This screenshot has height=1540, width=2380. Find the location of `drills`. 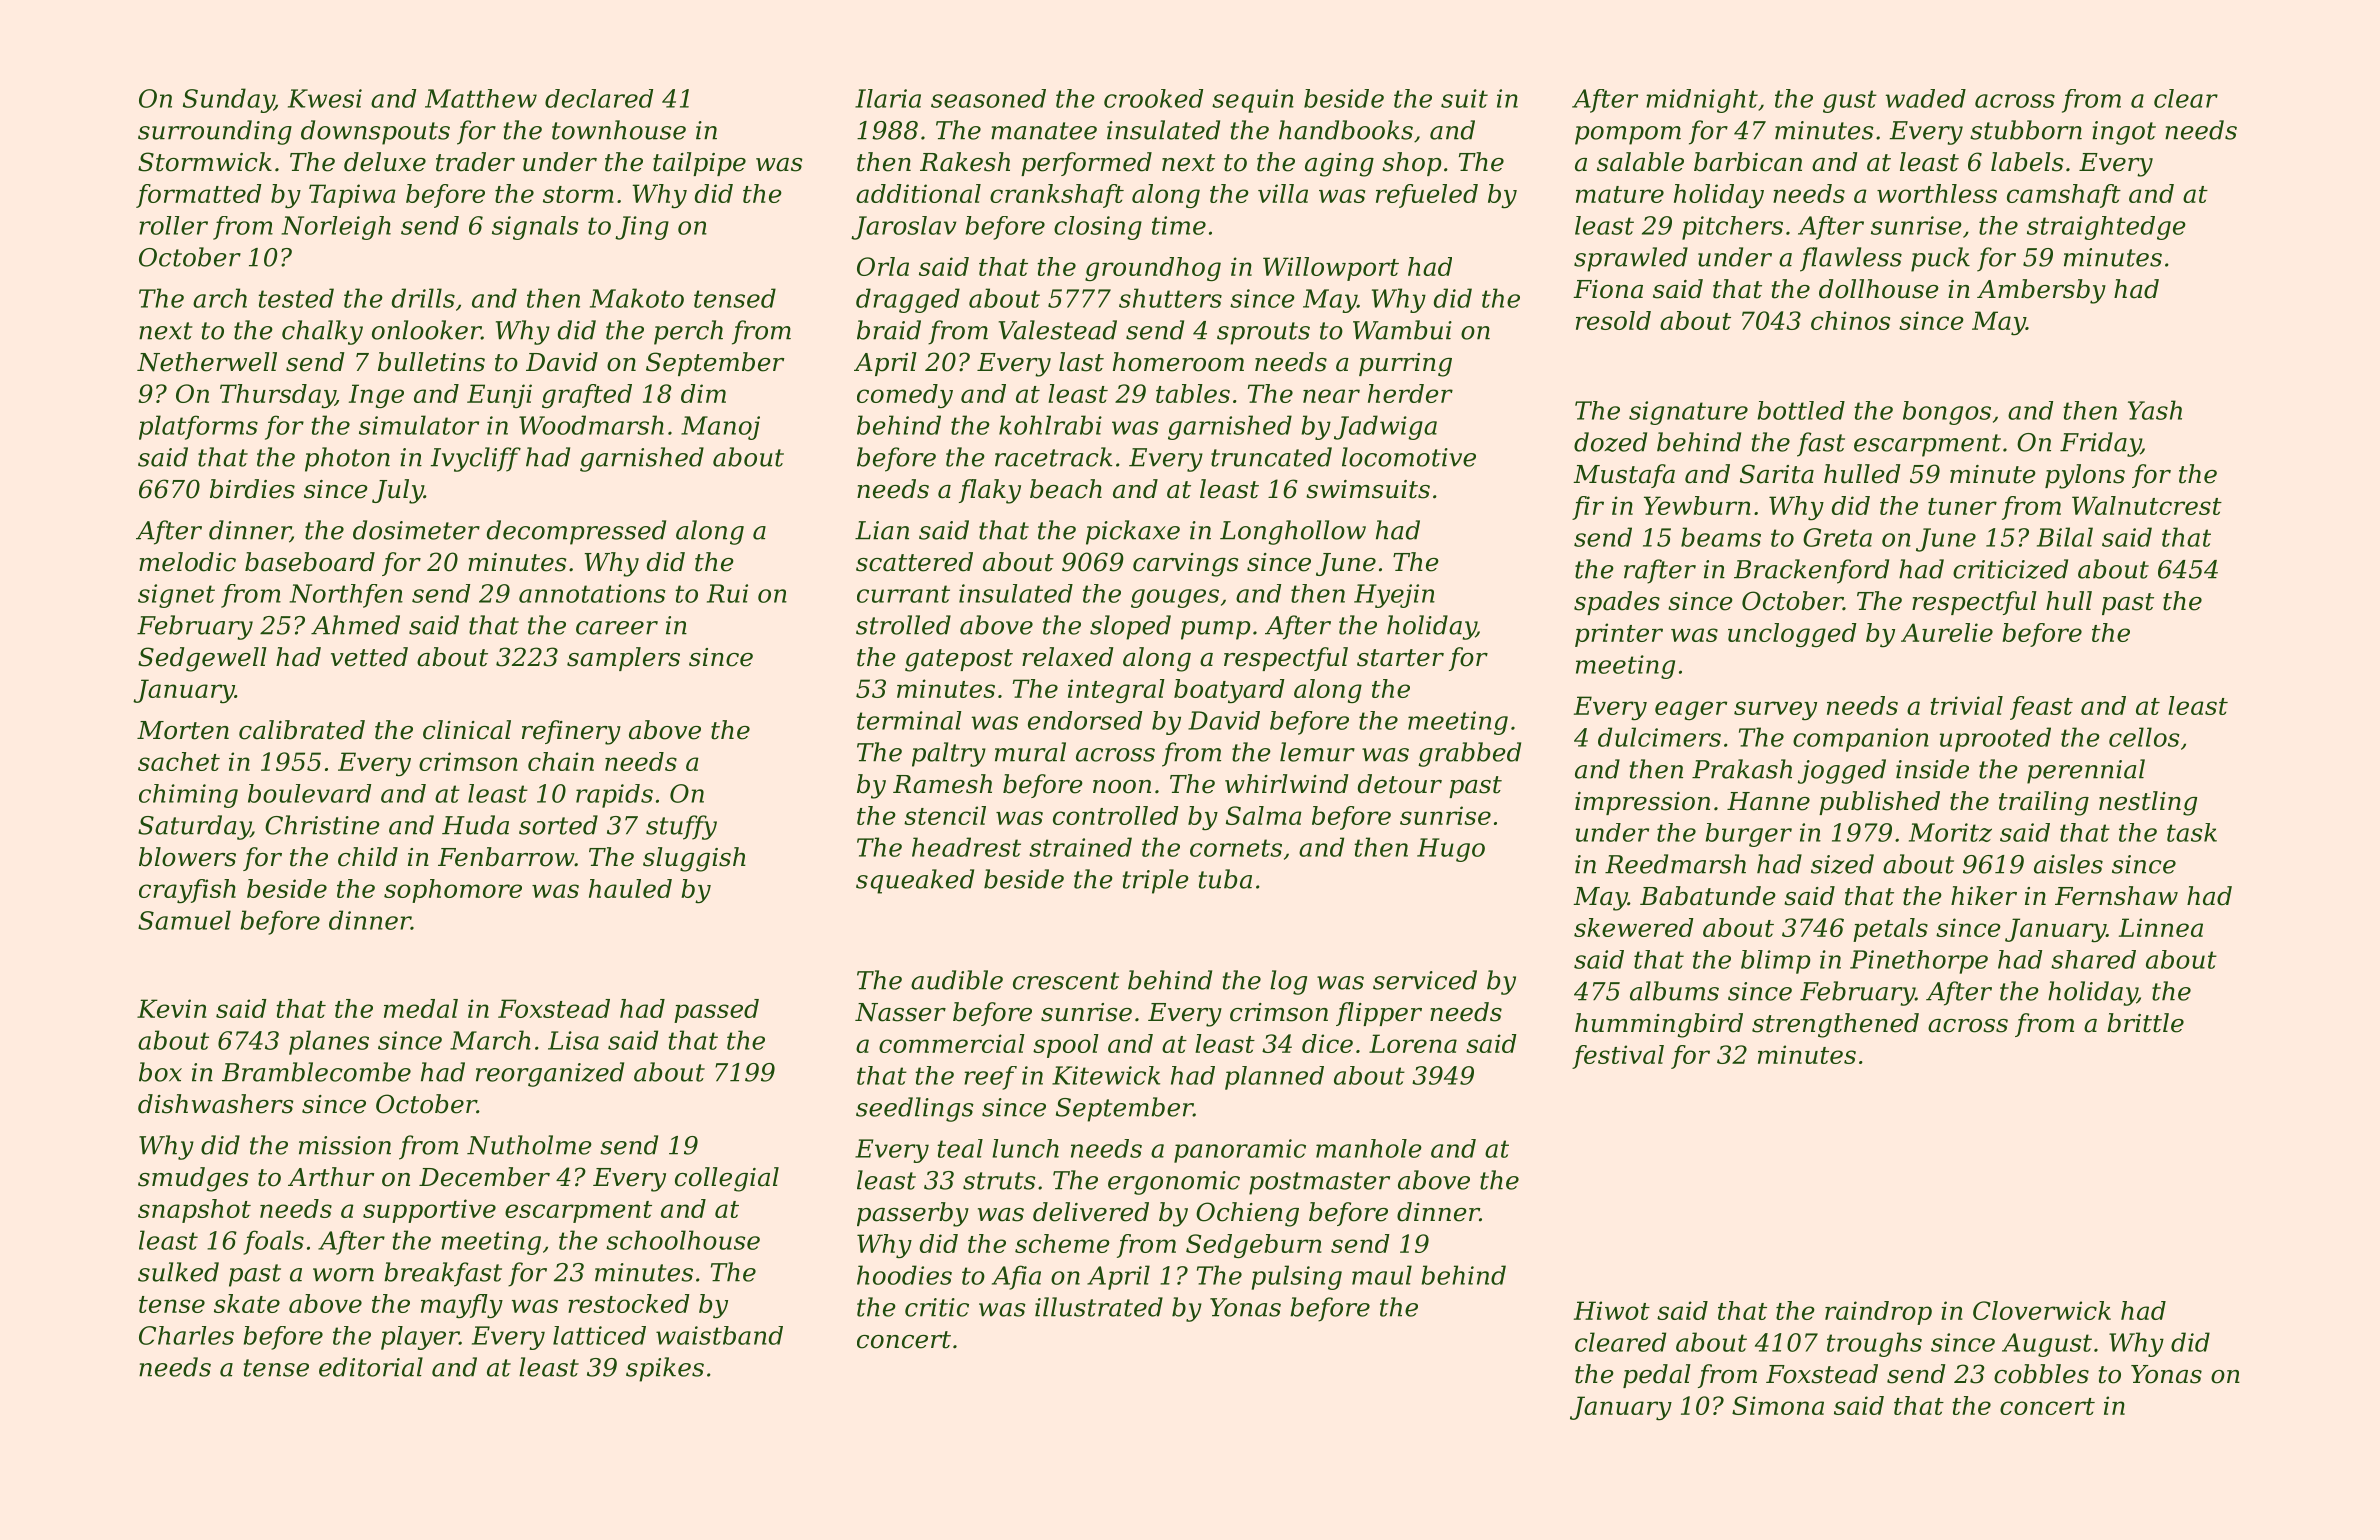

drills is located at coordinates (423, 298).
